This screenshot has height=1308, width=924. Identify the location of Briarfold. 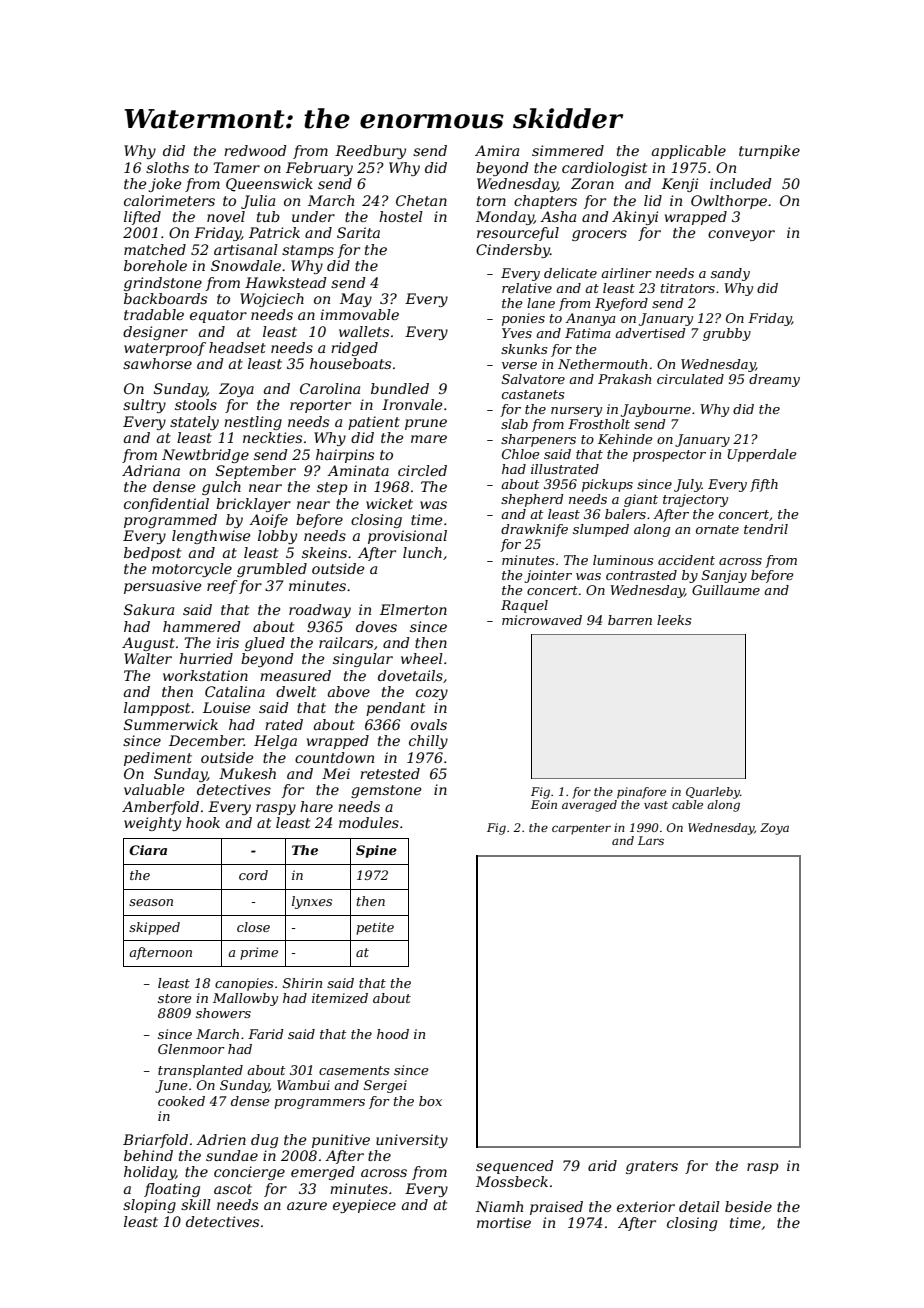
(155, 1141).
